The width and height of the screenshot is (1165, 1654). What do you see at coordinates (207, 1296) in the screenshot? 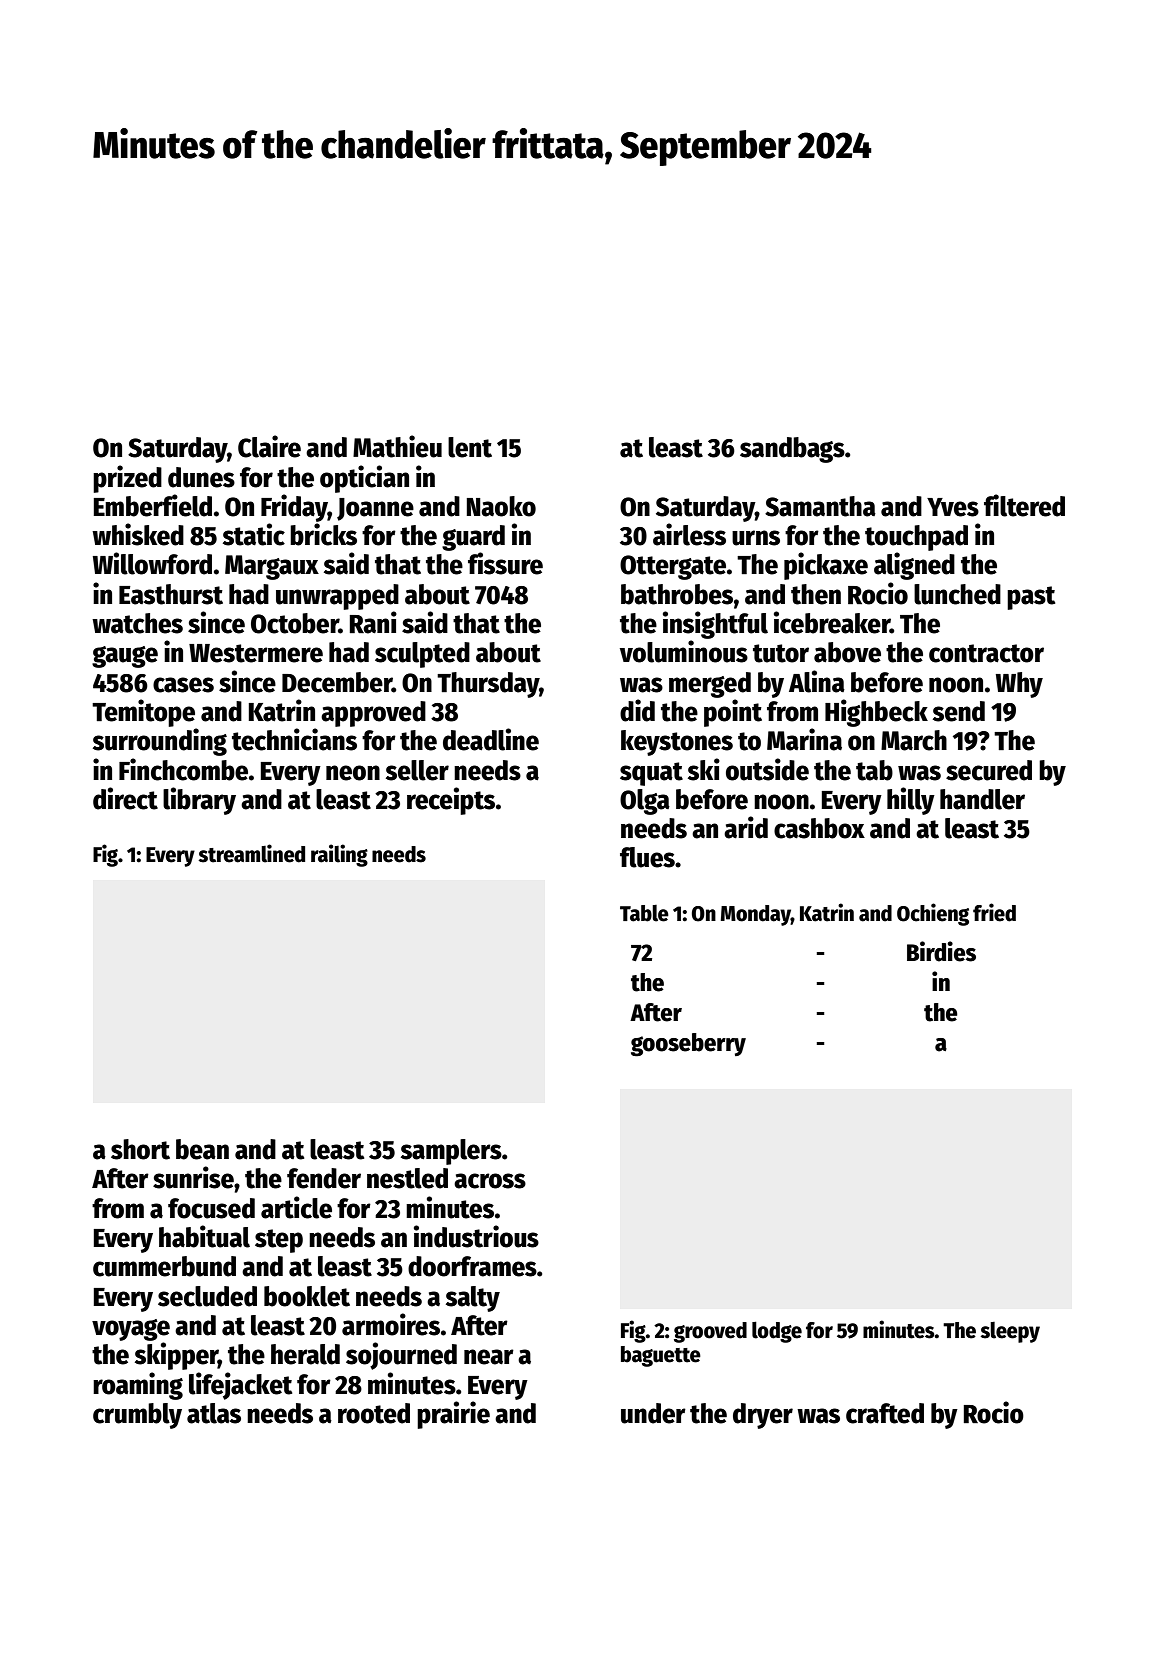
I see `secluded` at bounding box center [207, 1296].
